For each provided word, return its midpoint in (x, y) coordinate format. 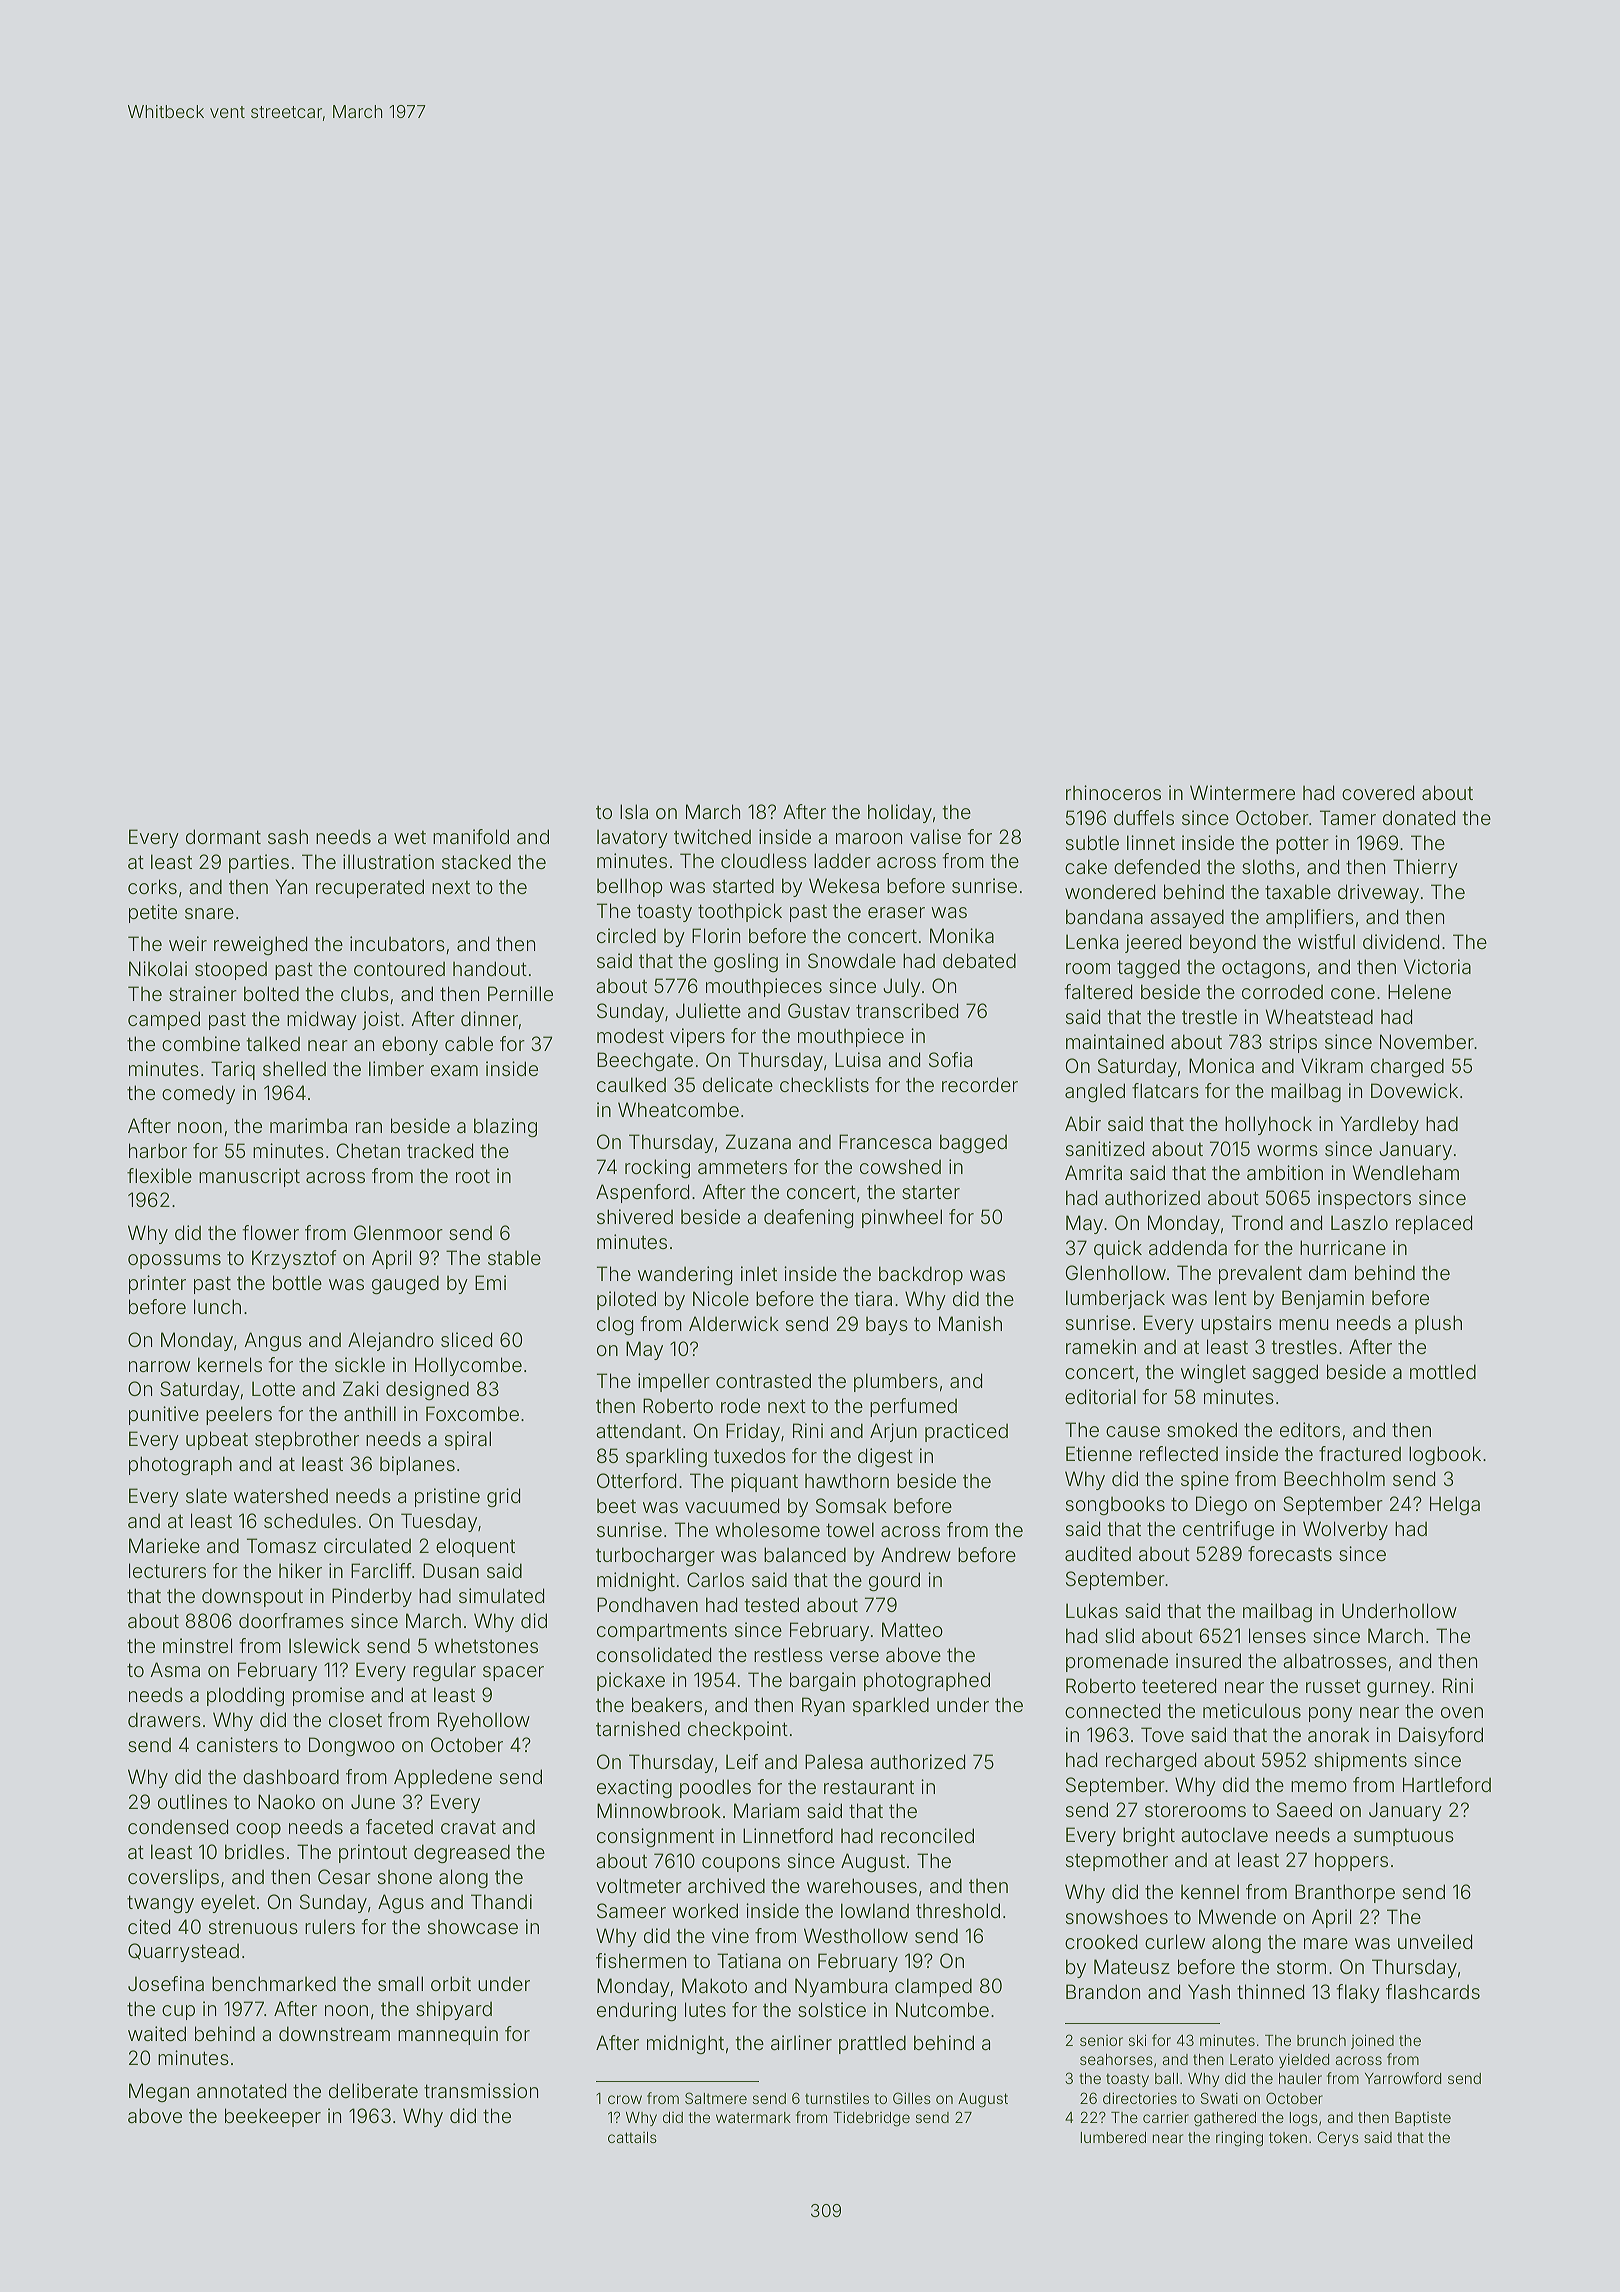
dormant (223, 836)
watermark (753, 2117)
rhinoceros (1113, 792)
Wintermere (1242, 792)
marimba (308, 1125)
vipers (697, 1037)
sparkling (666, 1457)
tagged (1148, 968)
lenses (1277, 1635)
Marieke (164, 1545)
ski (1137, 2040)
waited (157, 2033)
